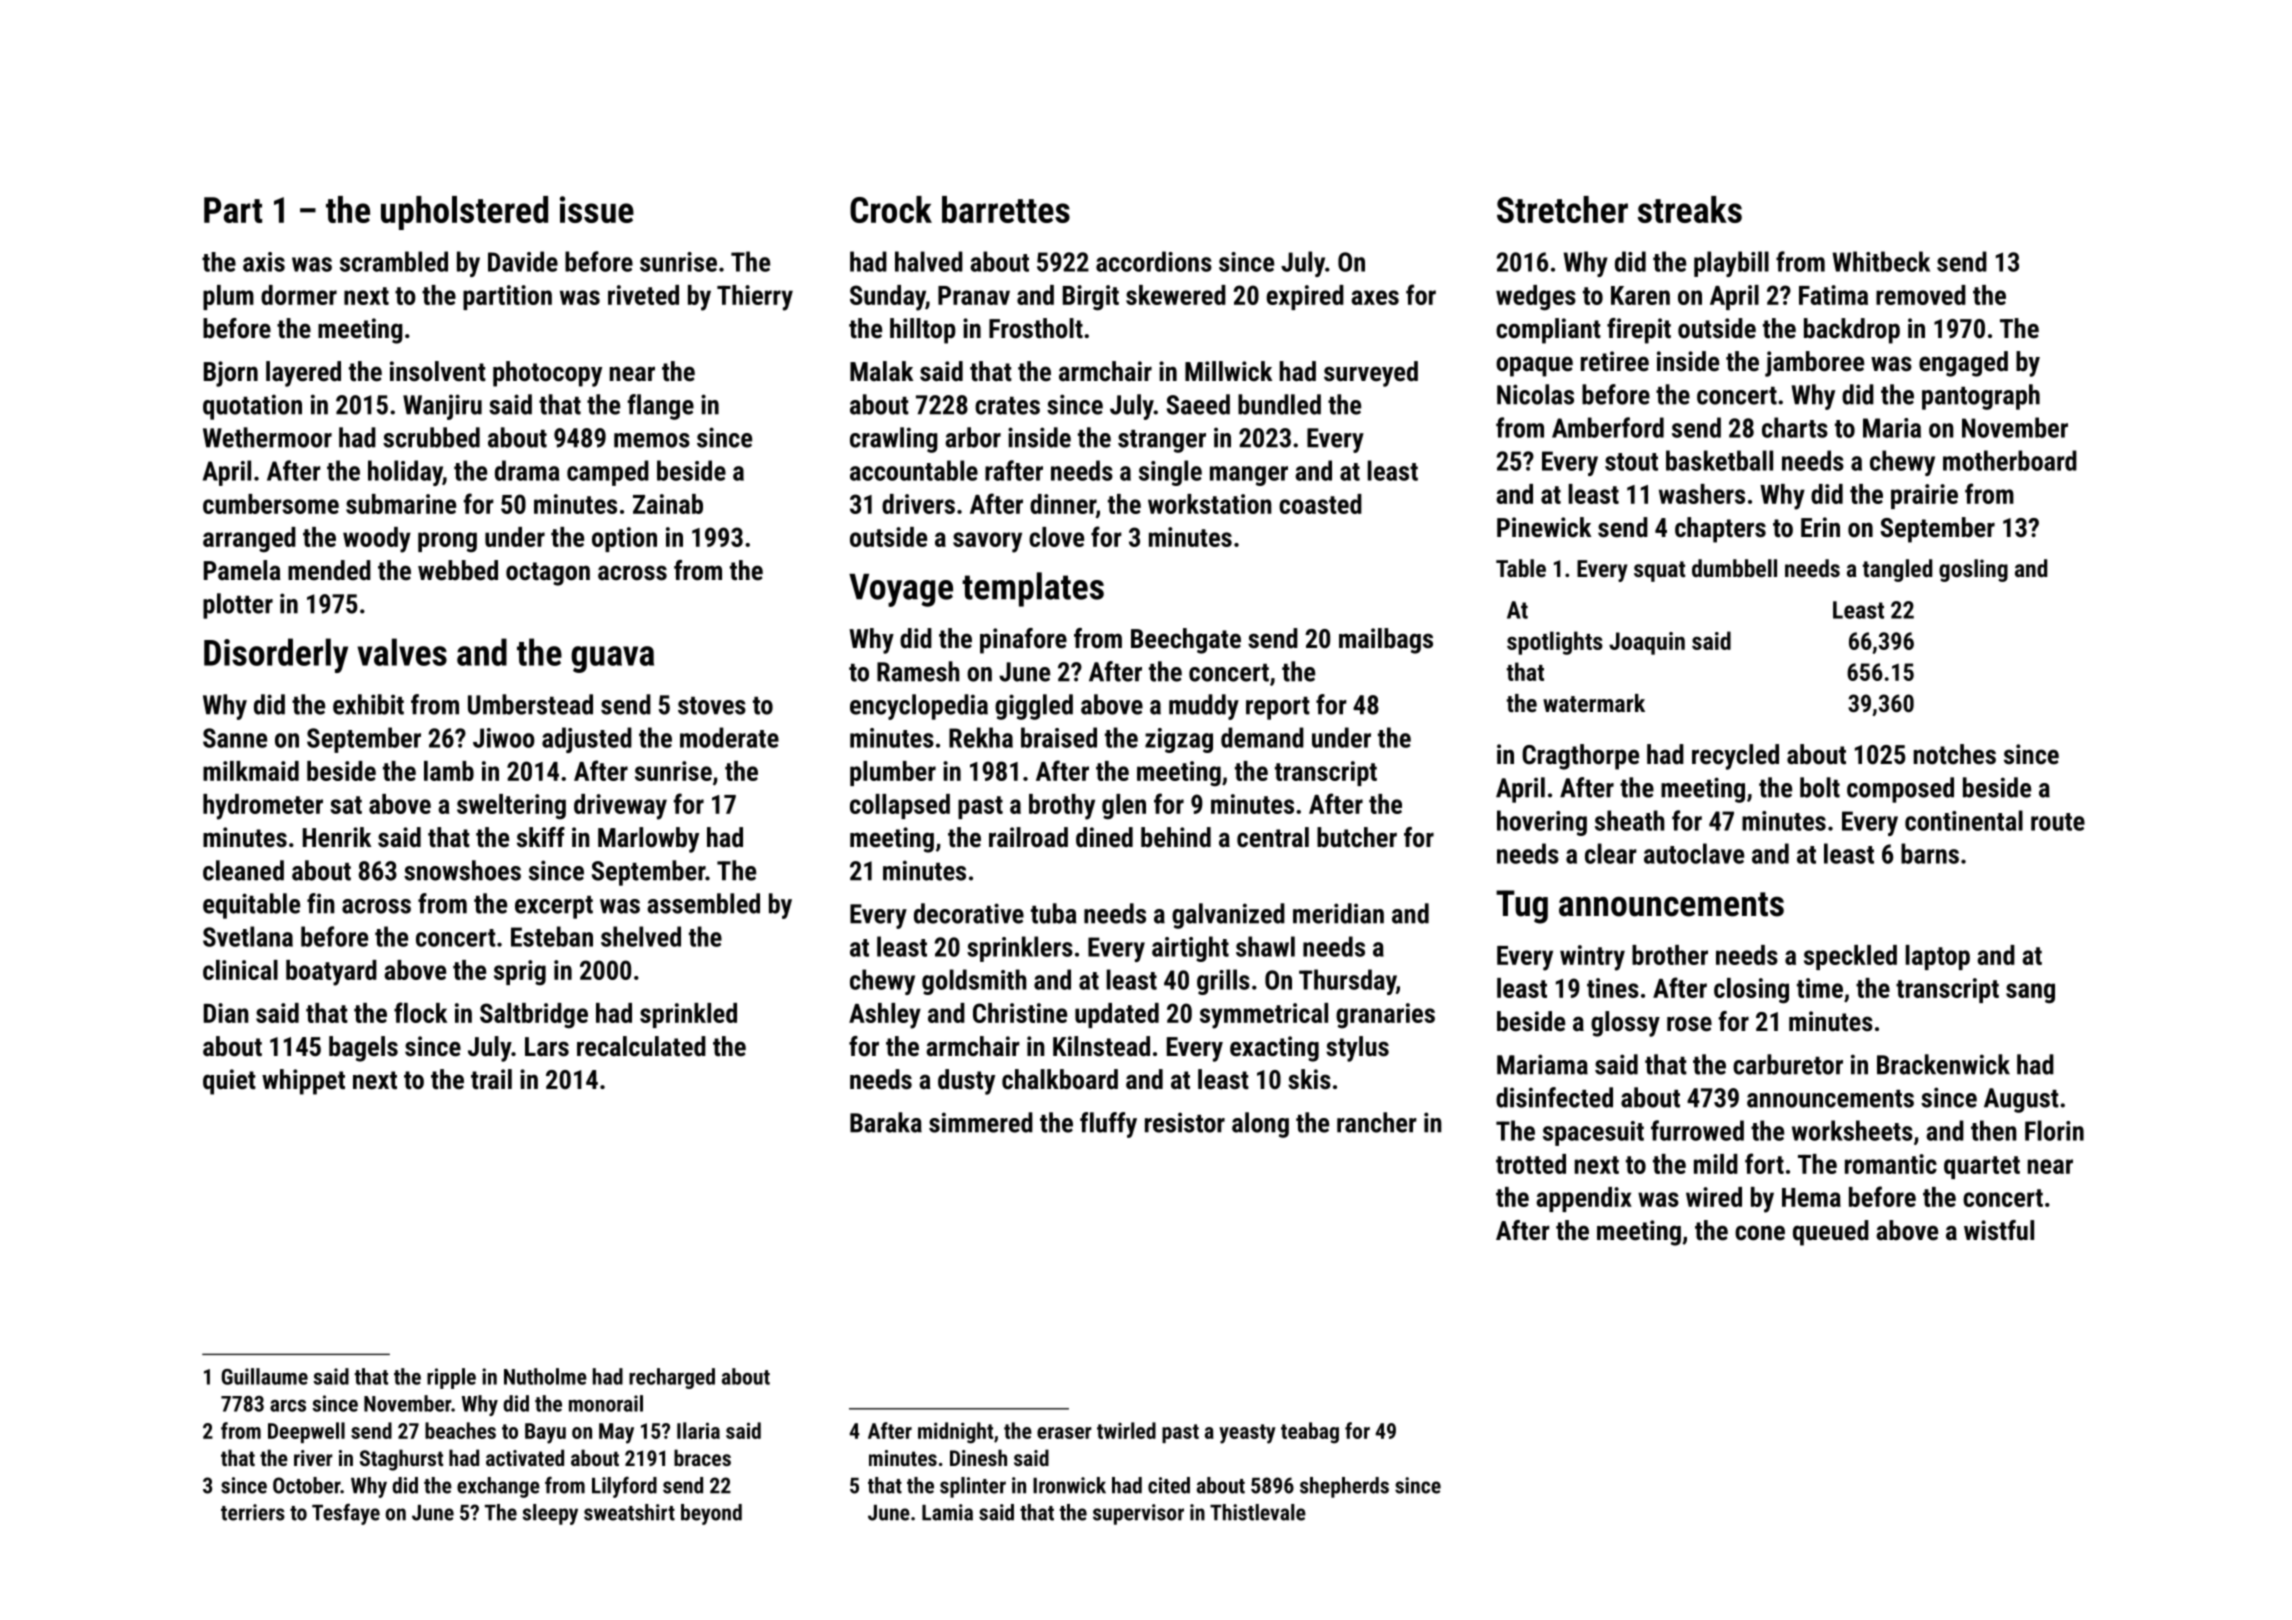 The width and height of the screenshot is (2292, 1620). Describe the element at coordinates (891, 209) in the screenshot. I see `Crock` at that location.
